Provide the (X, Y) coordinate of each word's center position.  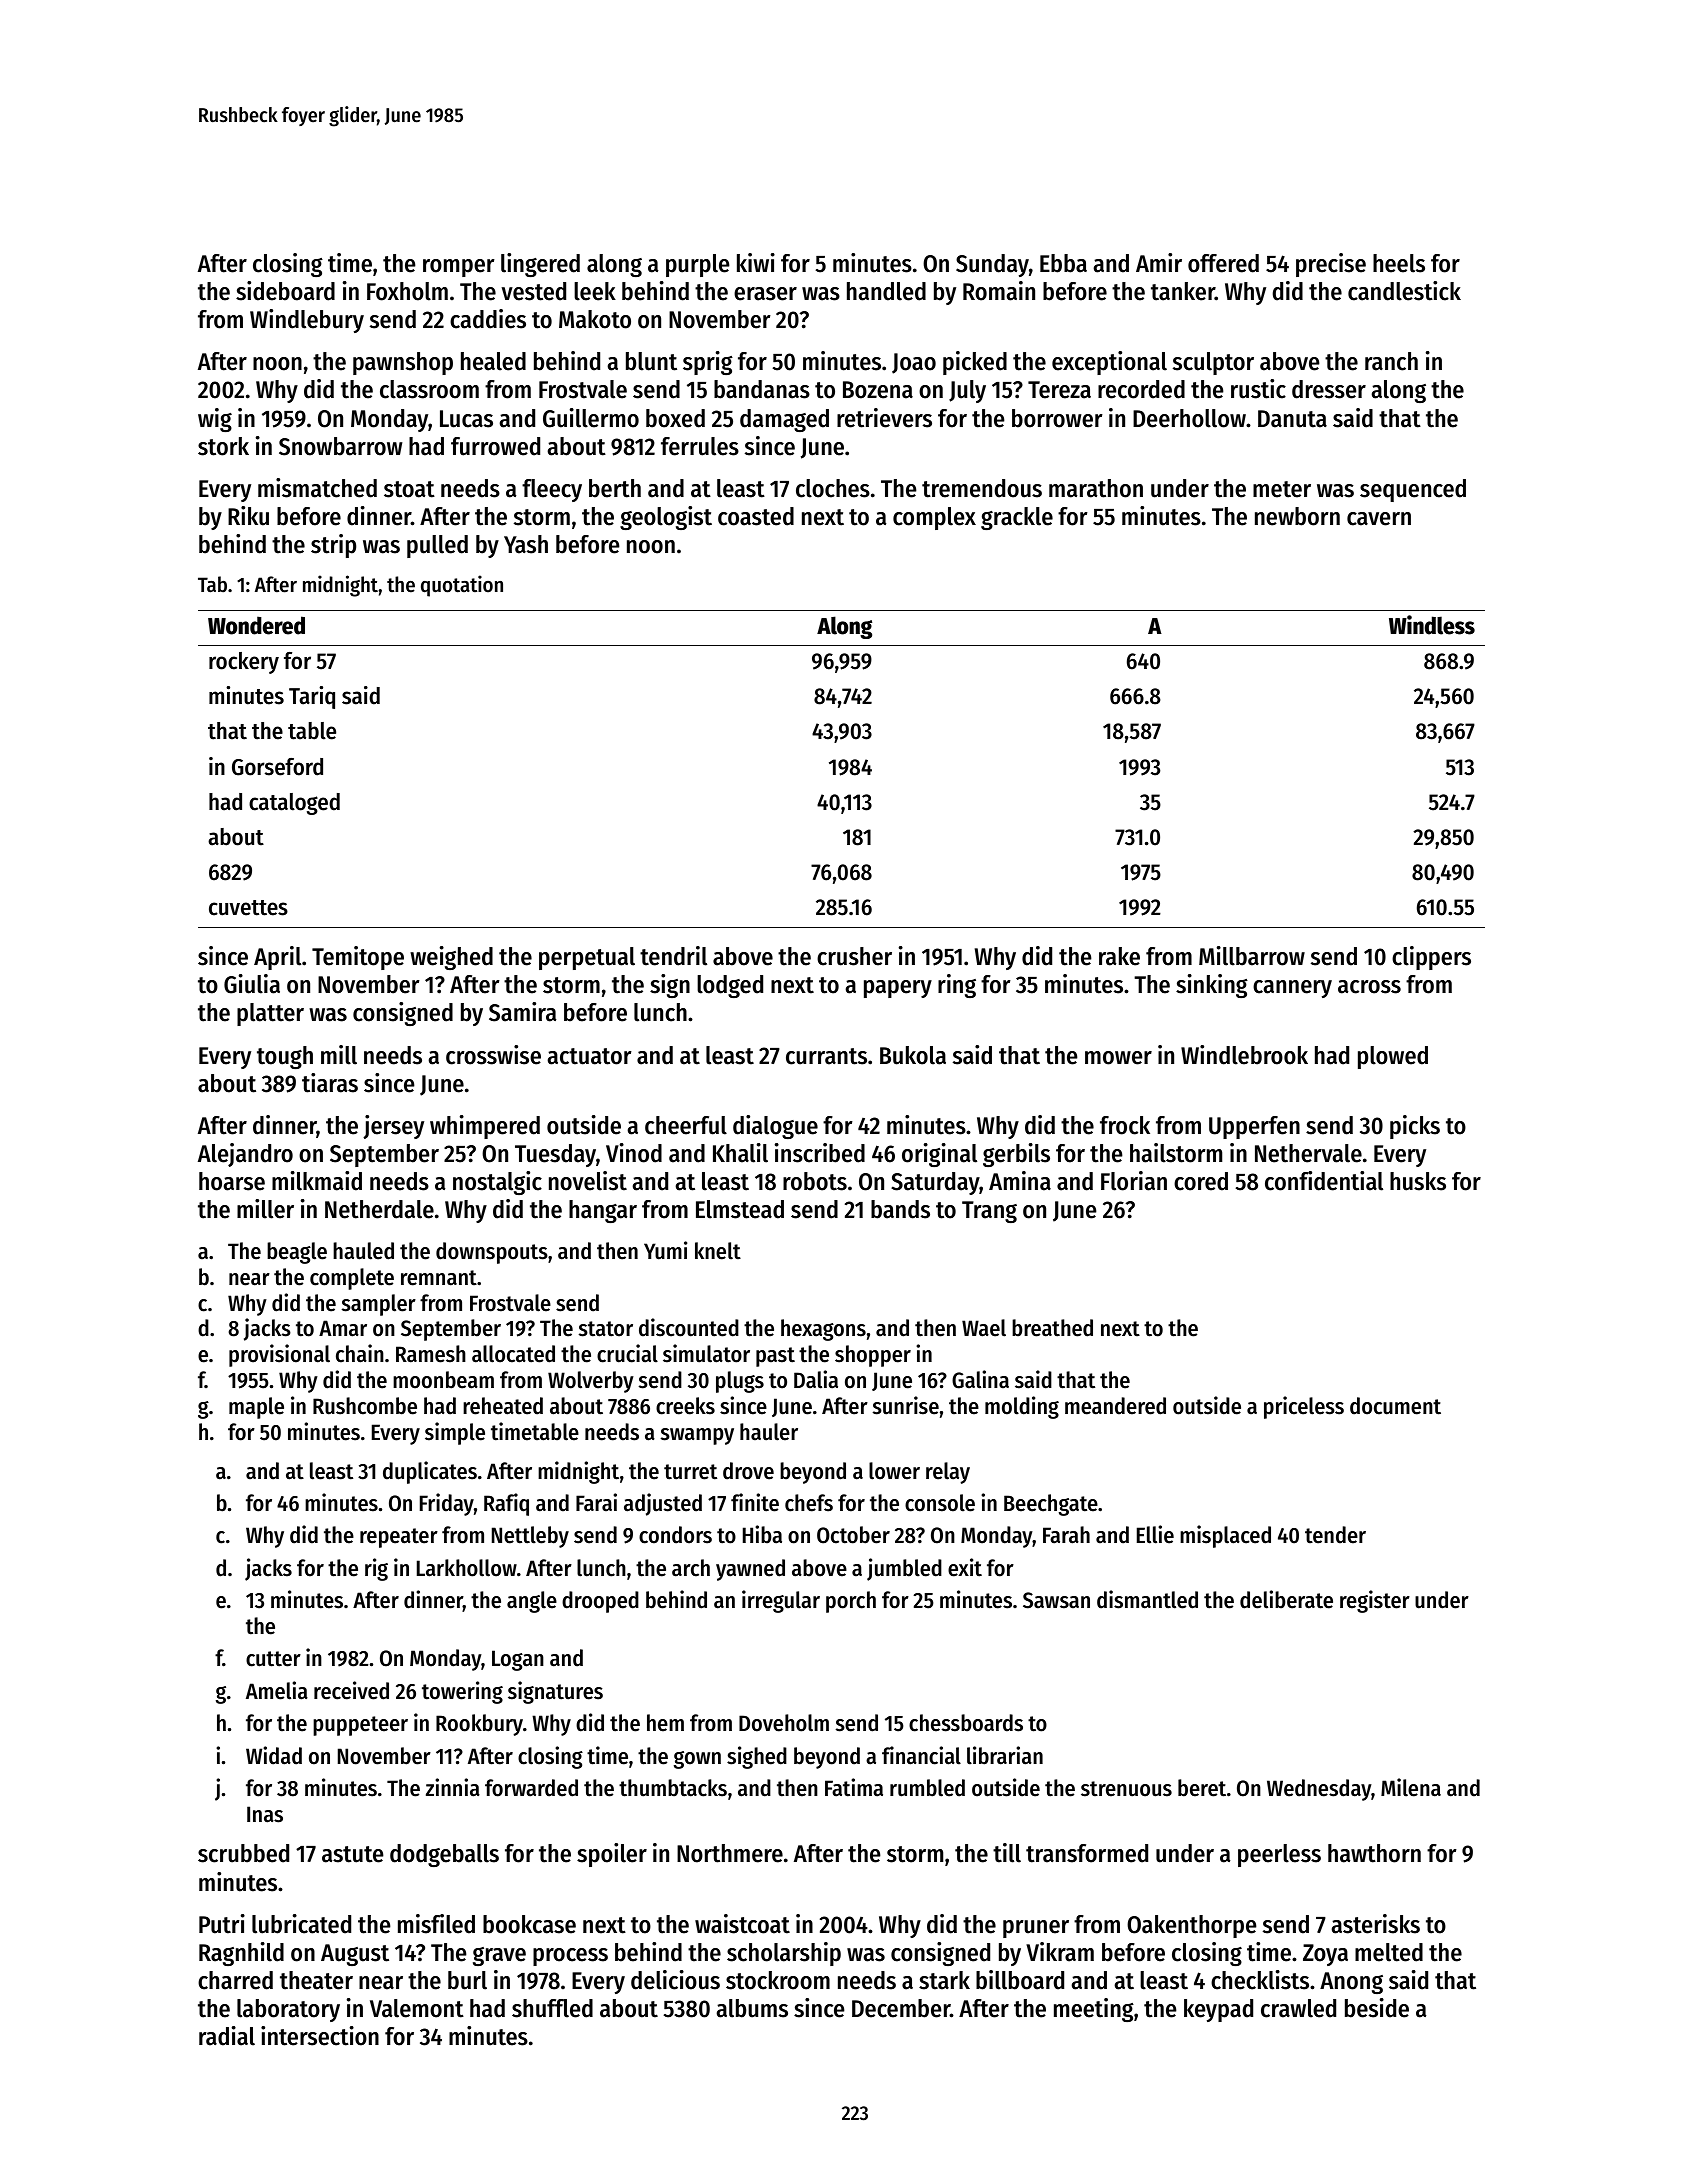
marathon (1096, 488)
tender (1335, 1535)
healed (493, 361)
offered (1223, 263)
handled (886, 291)
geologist (666, 518)
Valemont (417, 2008)
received (351, 1690)
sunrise (906, 1405)
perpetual (587, 958)
